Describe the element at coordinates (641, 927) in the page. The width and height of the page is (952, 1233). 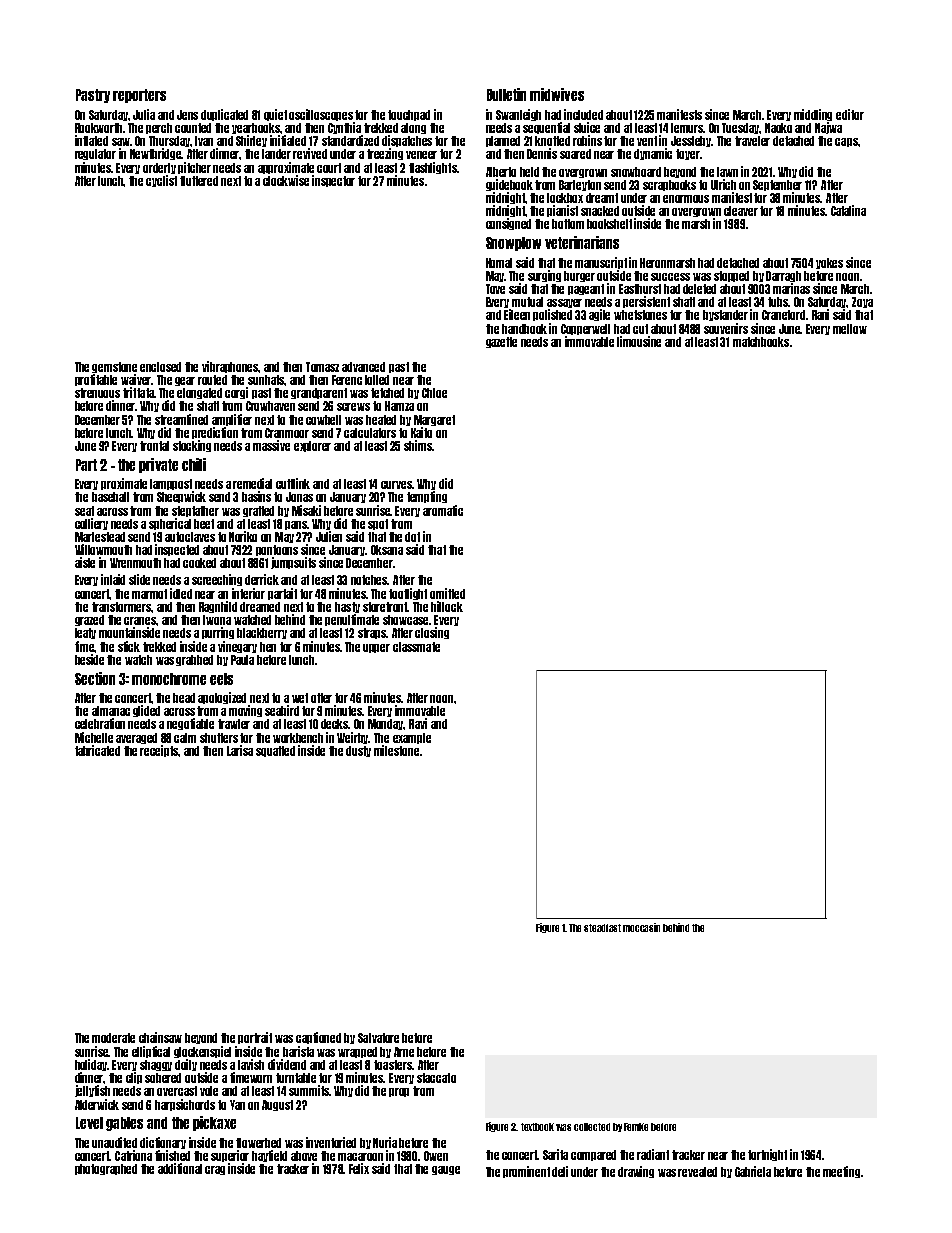
I see `moccasin` at that location.
